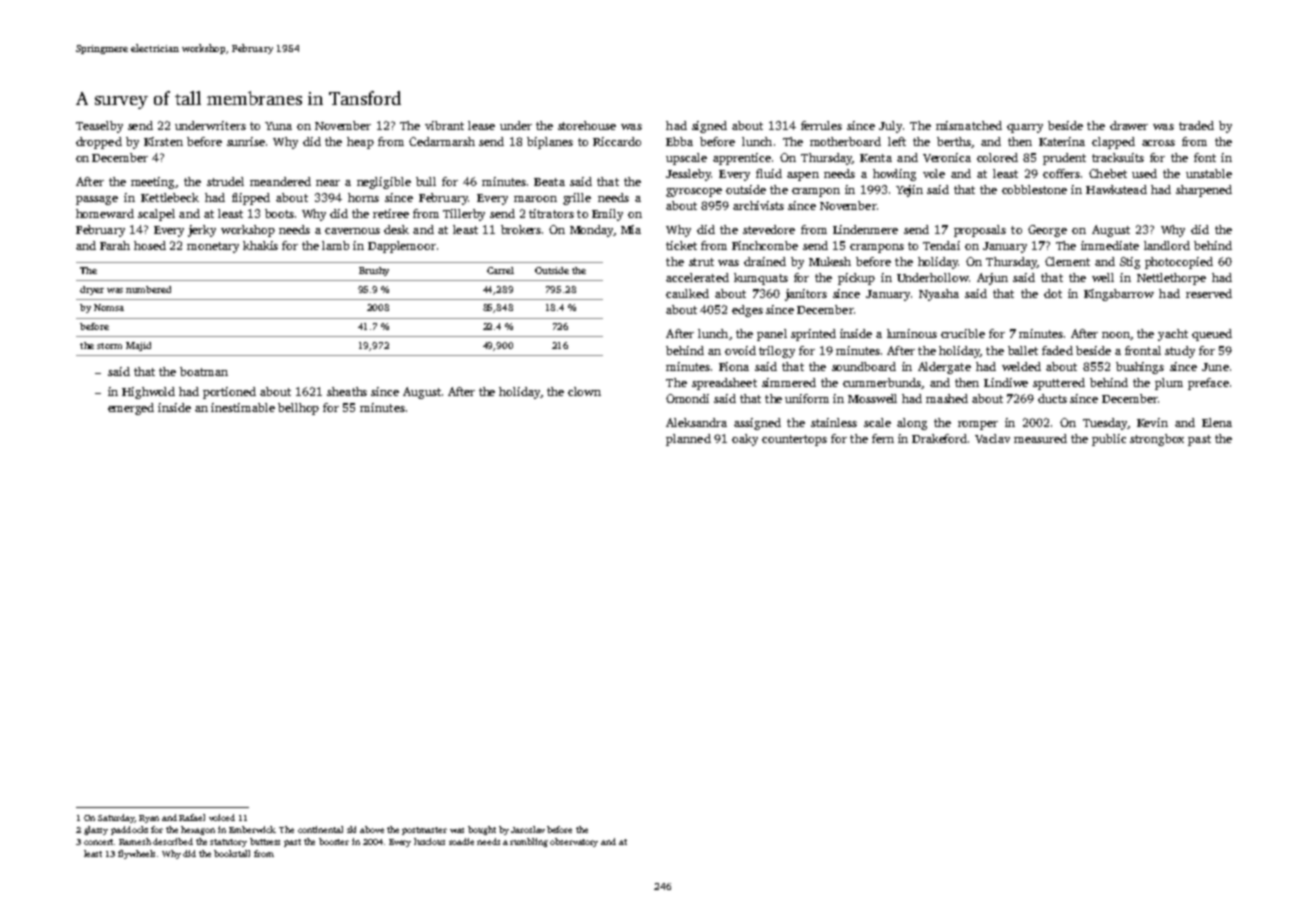 Image resolution: width=1308 pixels, height=924 pixels. What do you see at coordinates (482, 830) in the document?
I see `bought` at bounding box center [482, 830].
